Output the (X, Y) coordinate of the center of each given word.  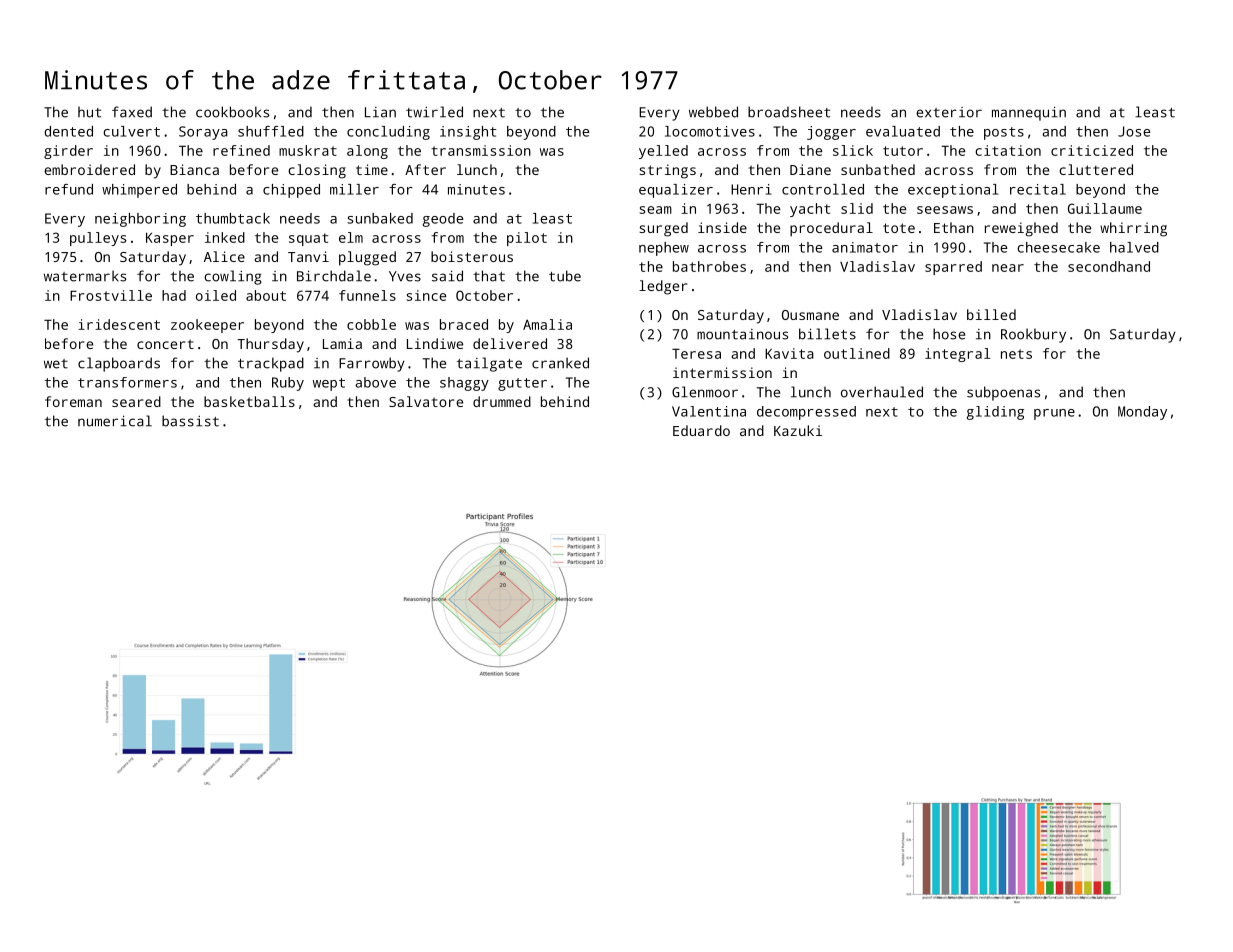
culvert (131, 131)
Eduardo (701, 430)
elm (351, 237)
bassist (190, 421)
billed (991, 314)
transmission (481, 150)
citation (1008, 150)
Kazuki (798, 430)
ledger (663, 287)
